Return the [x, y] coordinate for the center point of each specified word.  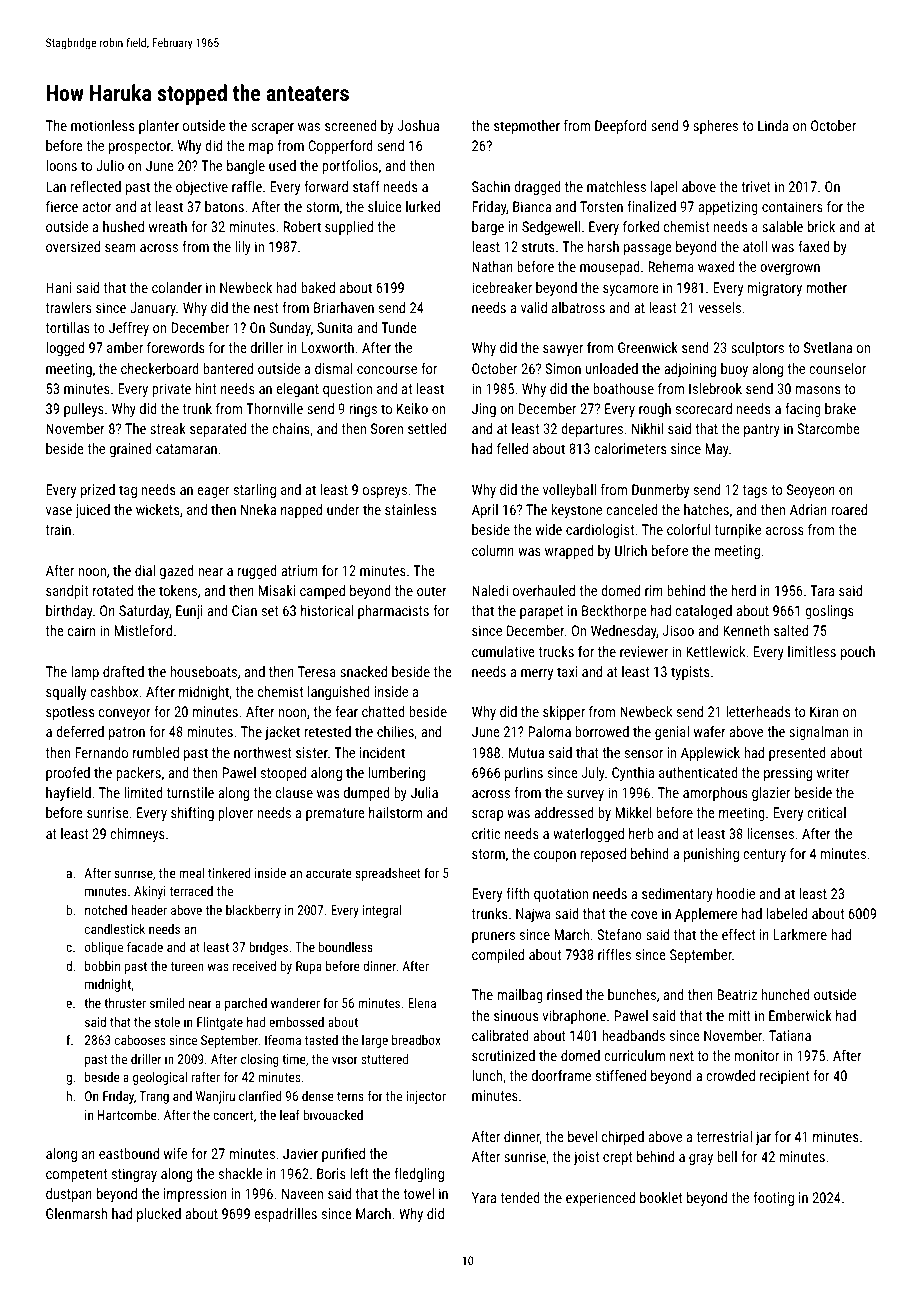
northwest [263, 752]
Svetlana [828, 347]
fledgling [419, 1175]
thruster [125, 1003]
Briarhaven [344, 307]
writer [833, 772]
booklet [661, 1197]
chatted [383, 711]
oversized [73, 246]
